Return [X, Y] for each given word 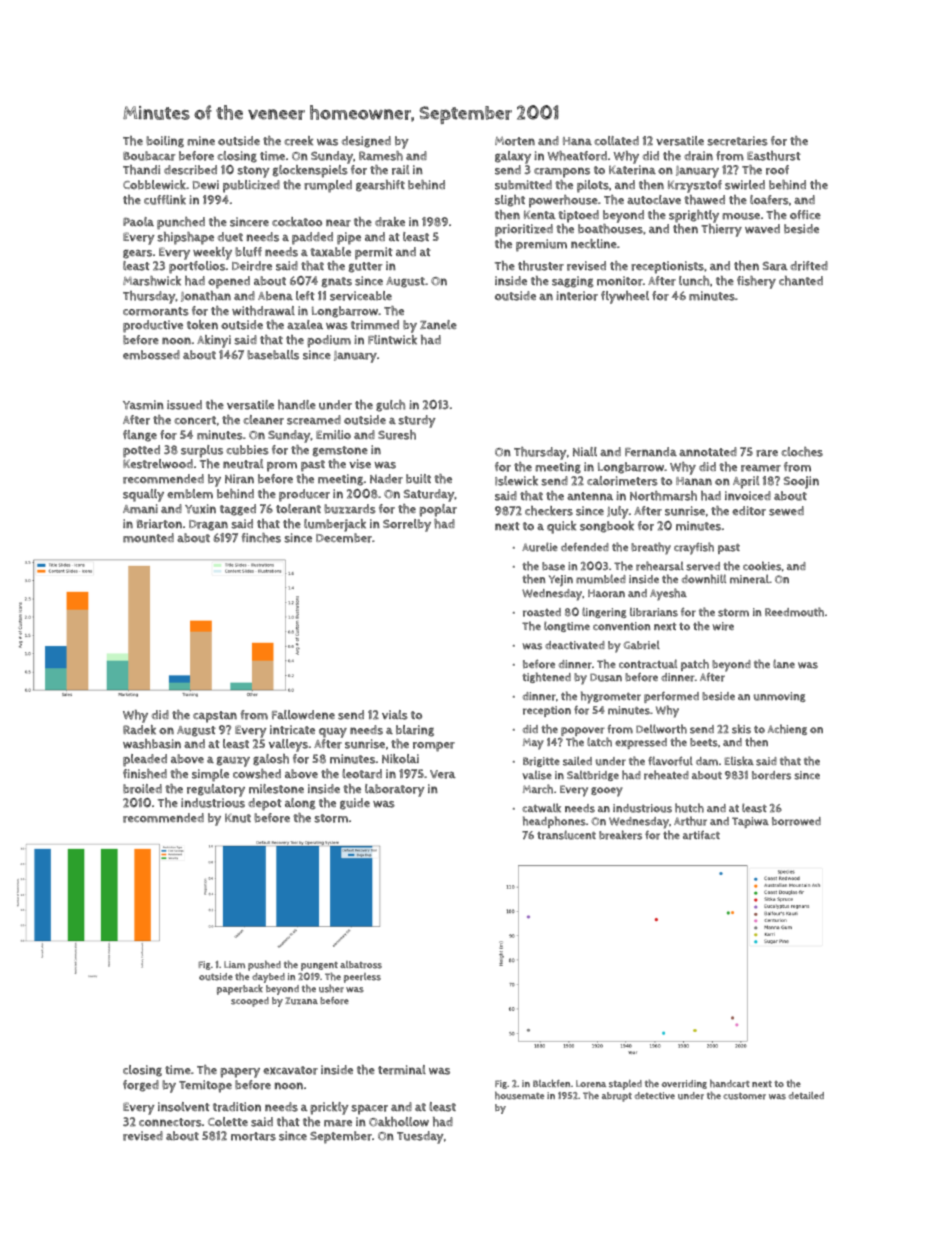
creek [298, 141]
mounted [148, 538]
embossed [151, 355]
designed [366, 142]
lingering [604, 612]
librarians [654, 612]
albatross [361, 965]
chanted [801, 281]
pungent [319, 966]
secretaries [737, 141]
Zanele [438, 324]
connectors [170, 1122]
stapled [625, 1085]
